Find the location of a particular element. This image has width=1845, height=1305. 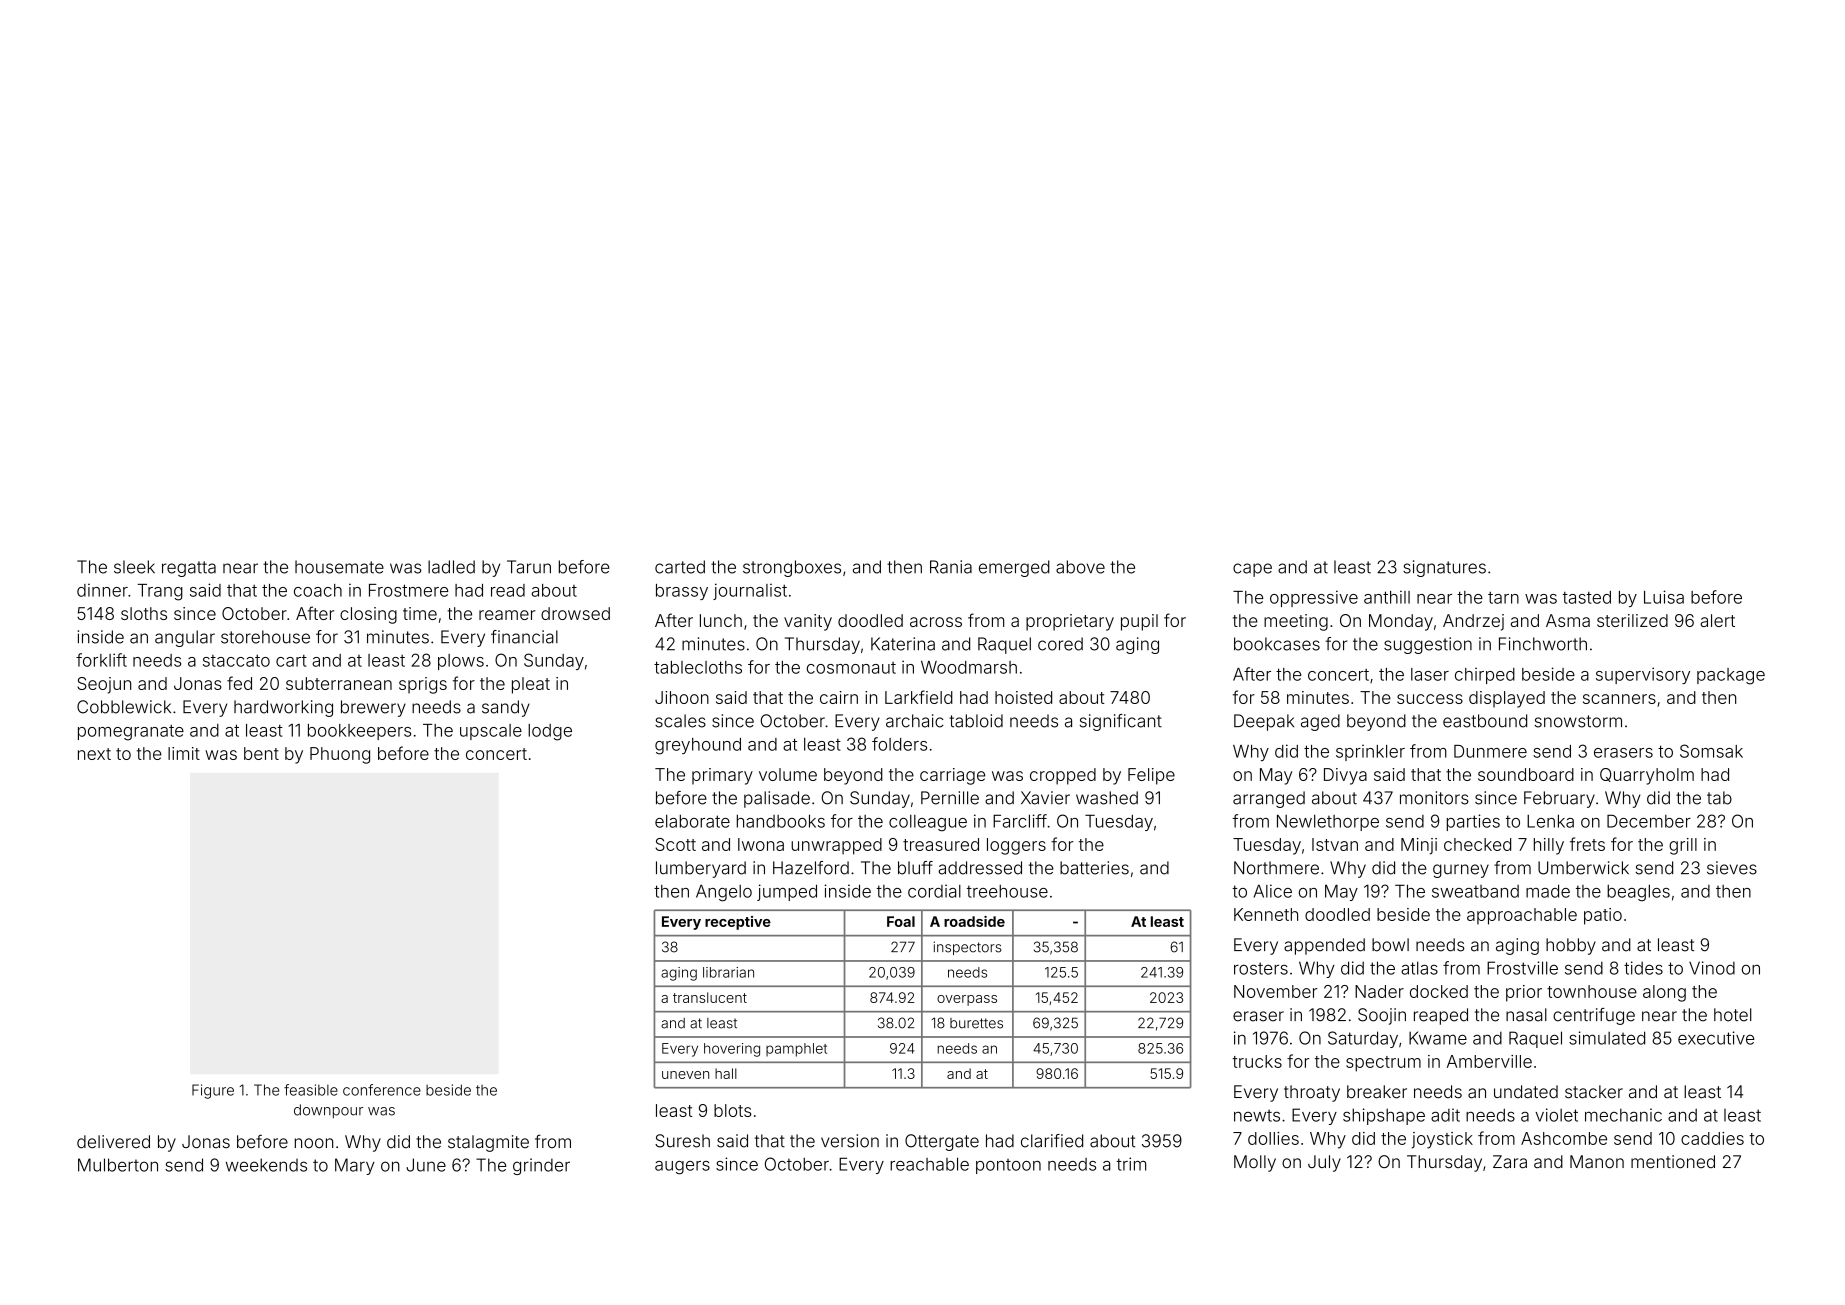

handbooks is located at coordinates (781, 821).
